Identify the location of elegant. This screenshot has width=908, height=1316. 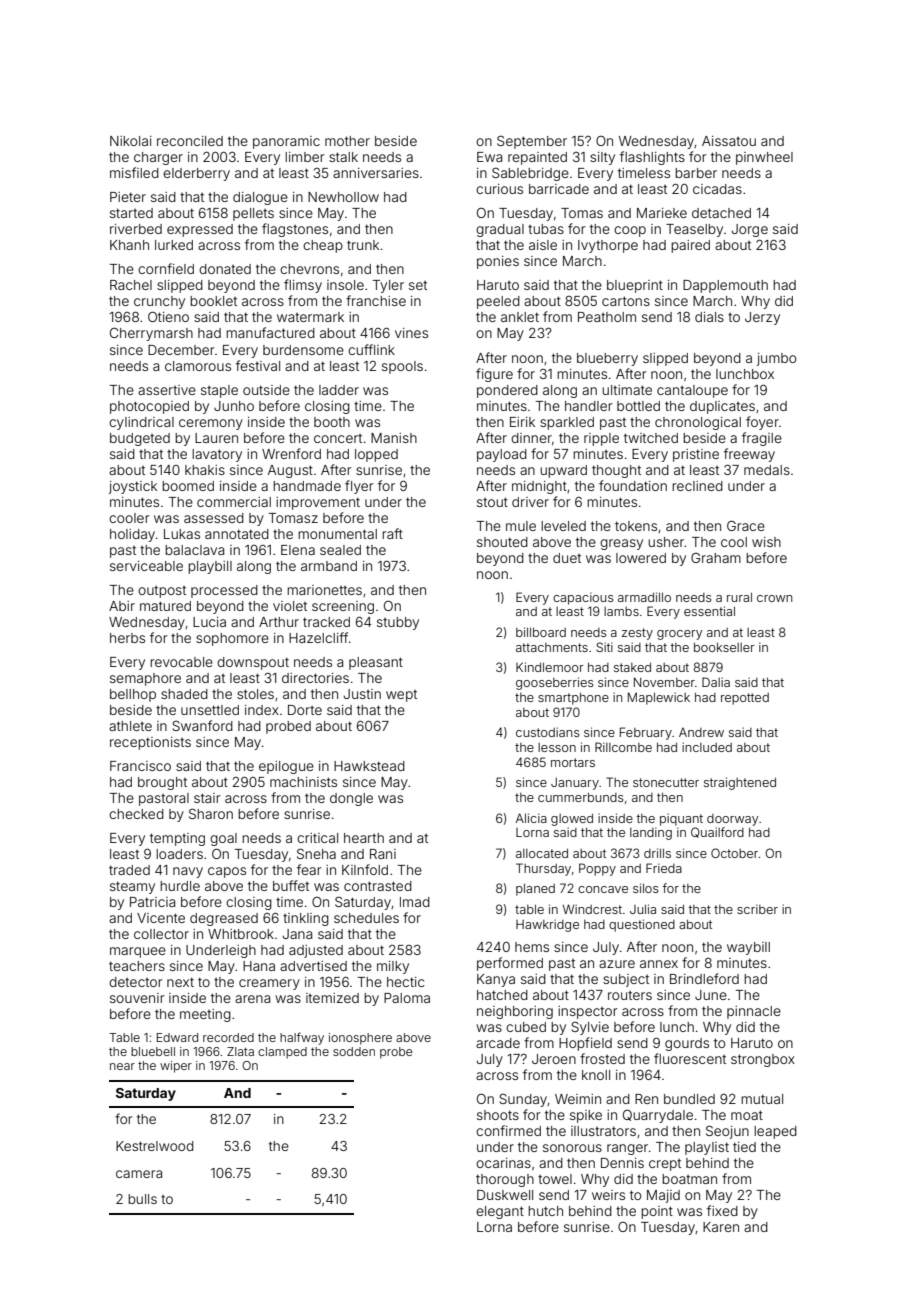
(500, 1212).
